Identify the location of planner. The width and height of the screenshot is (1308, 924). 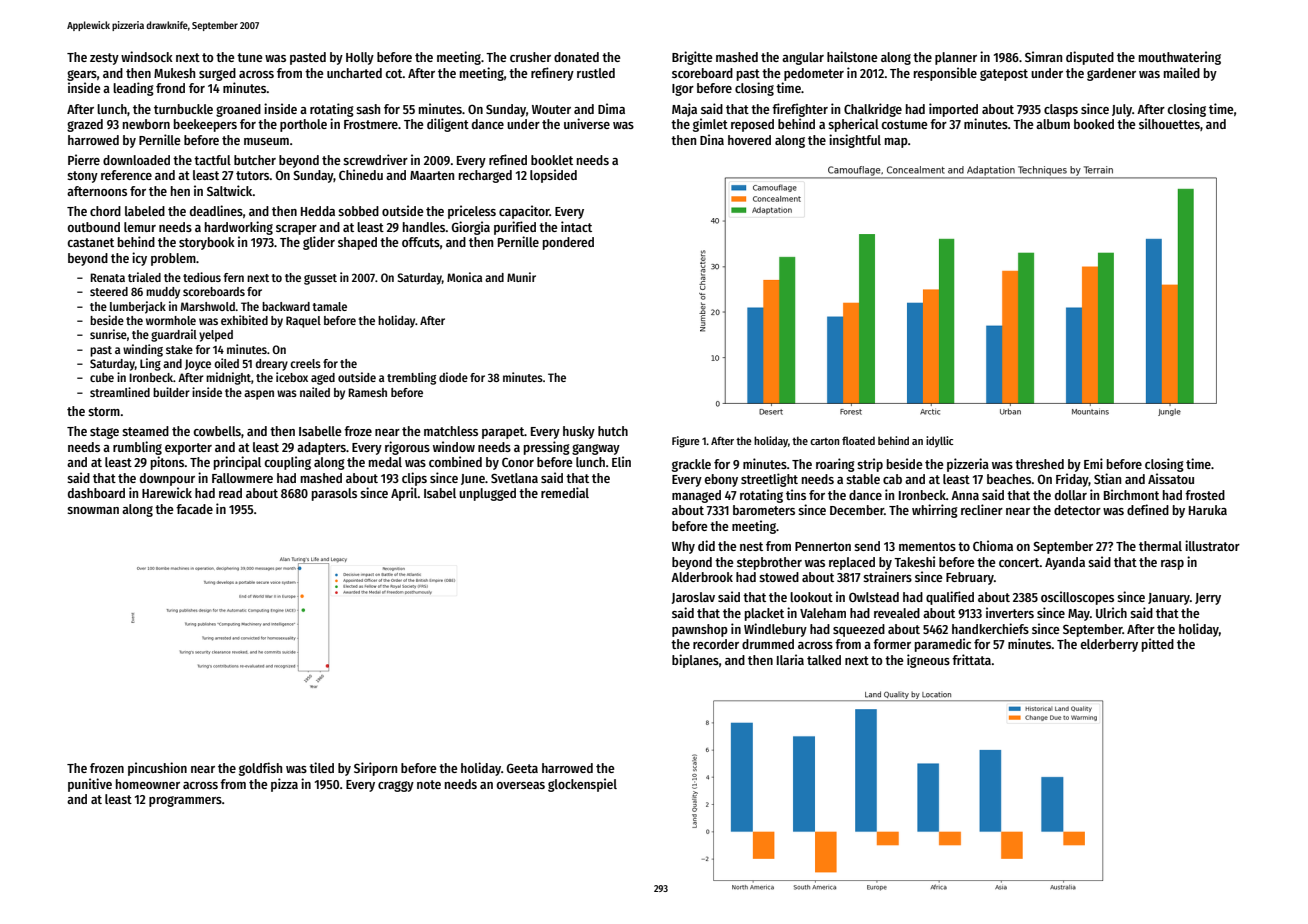
(956, 58).
